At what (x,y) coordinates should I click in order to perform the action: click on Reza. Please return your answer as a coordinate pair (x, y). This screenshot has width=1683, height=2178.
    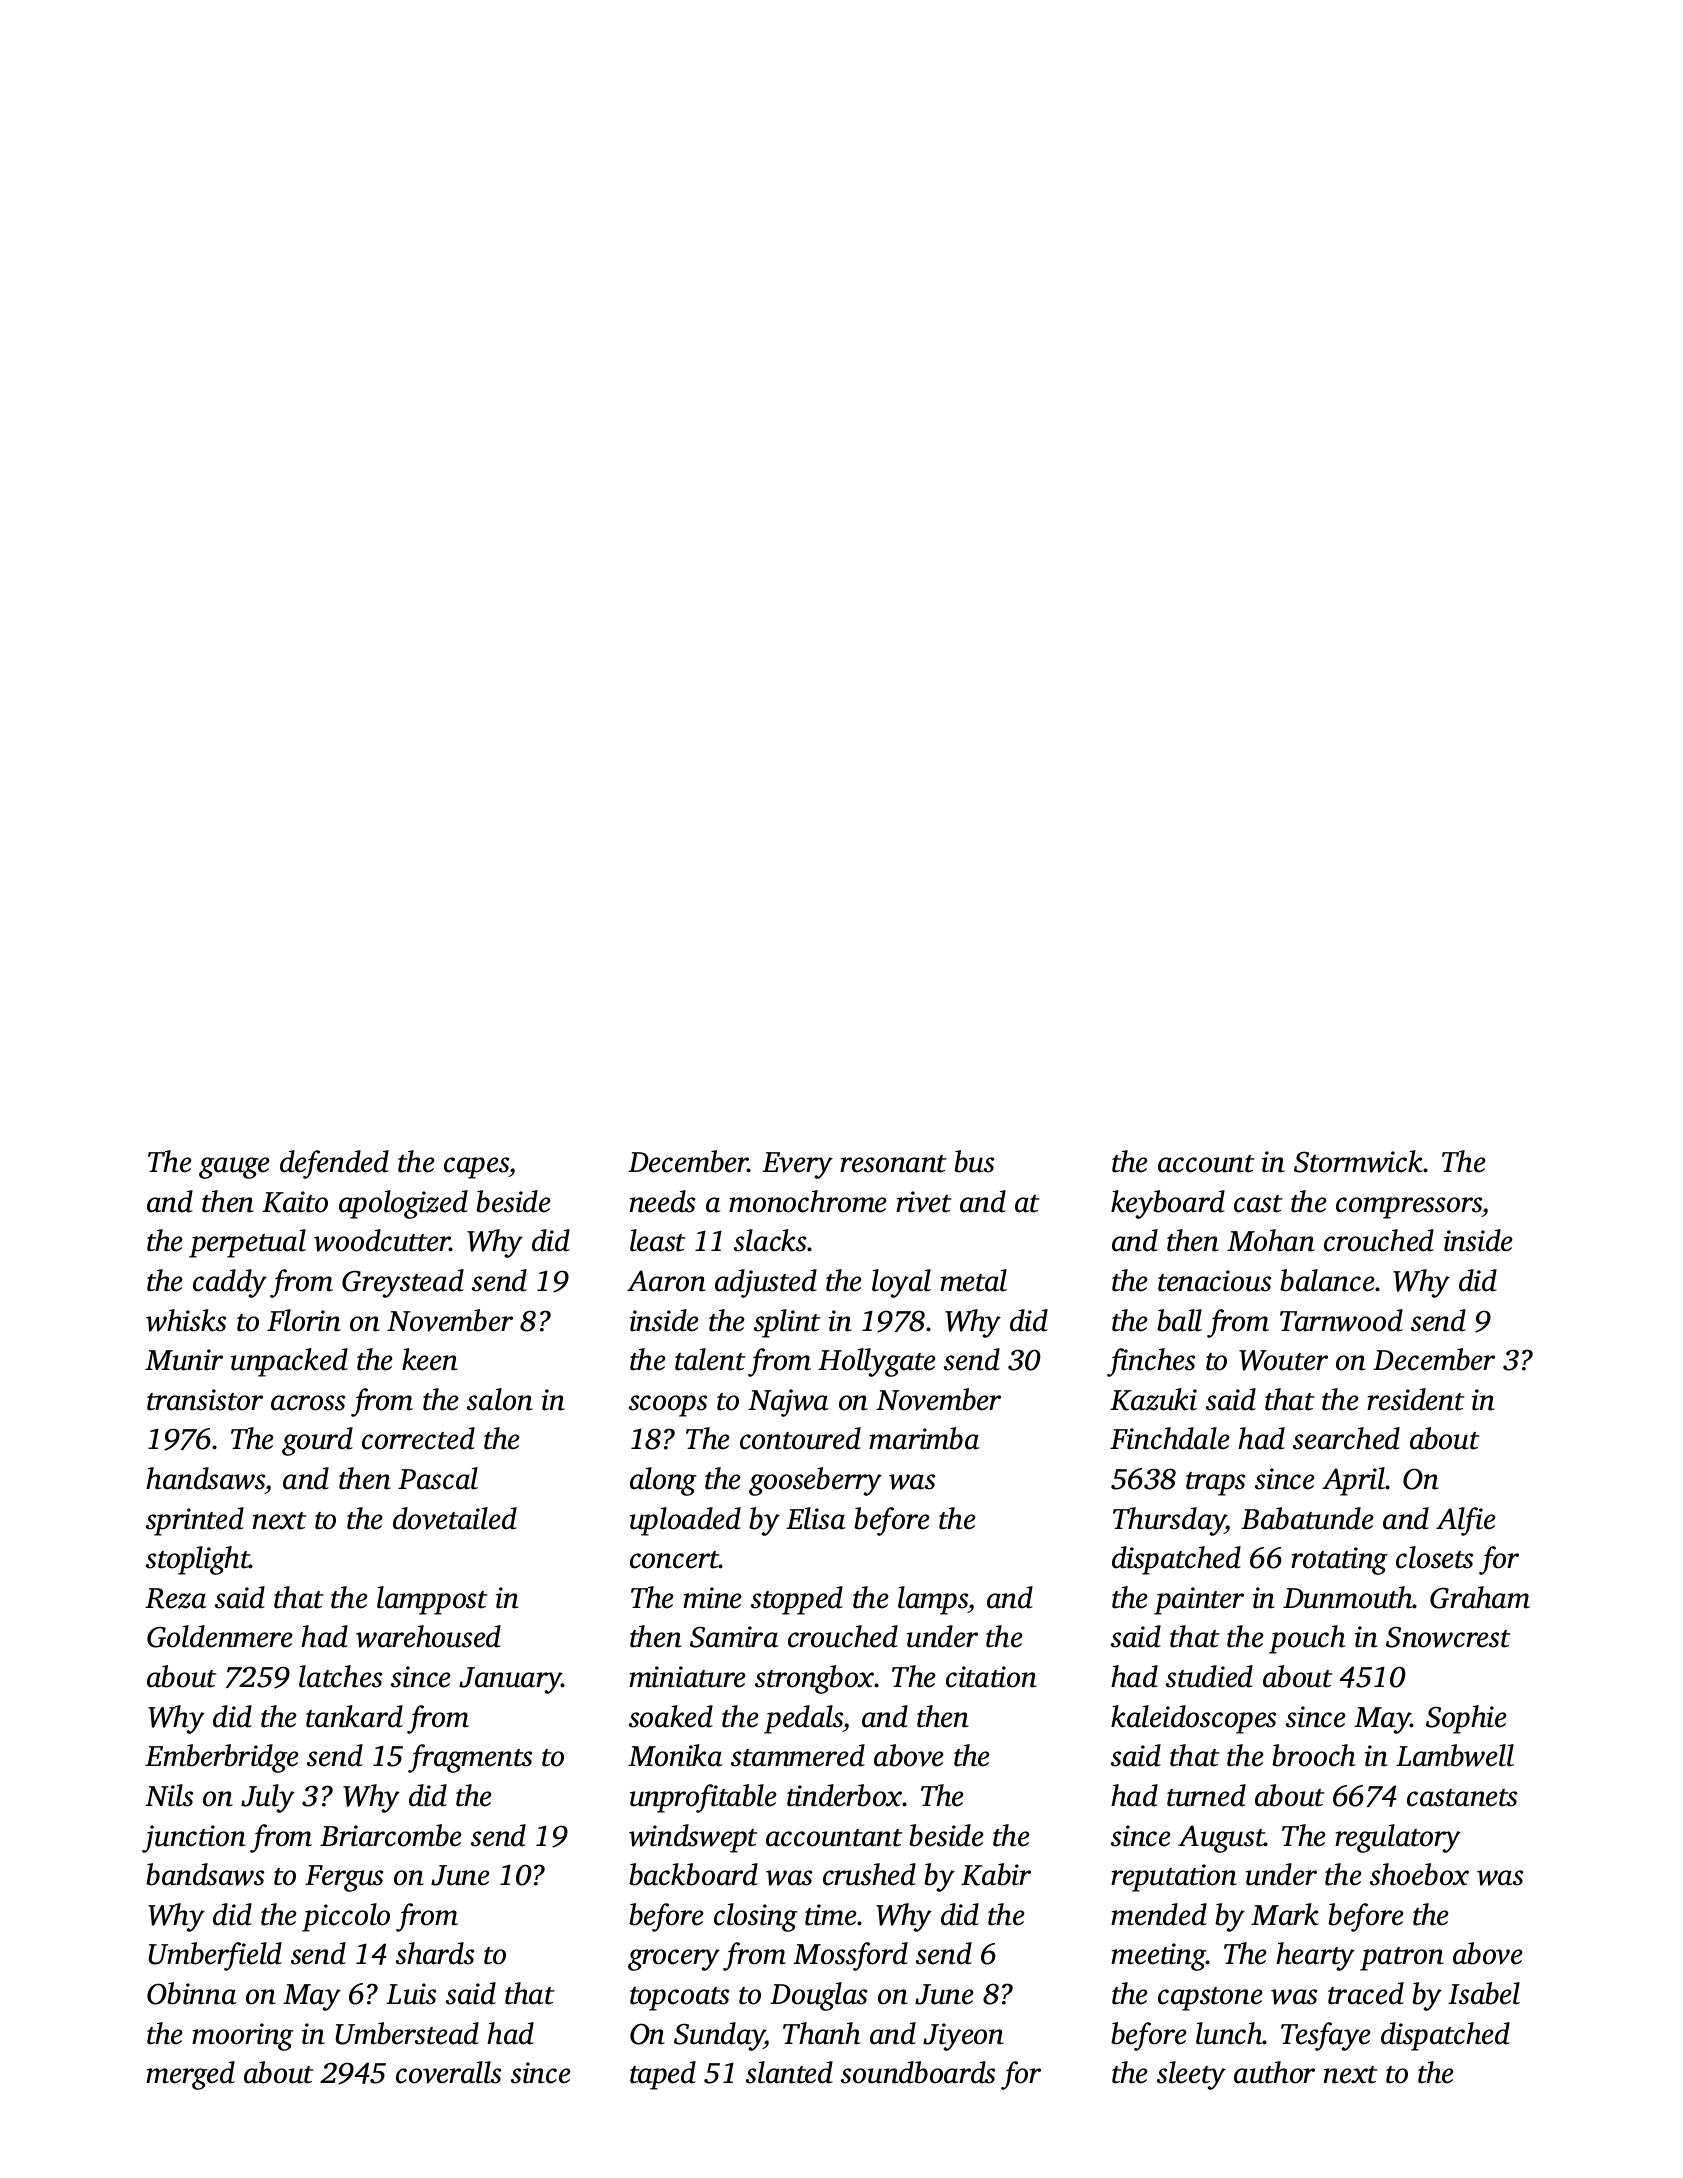
    Looking at the image, I should click on (176, 1598).
